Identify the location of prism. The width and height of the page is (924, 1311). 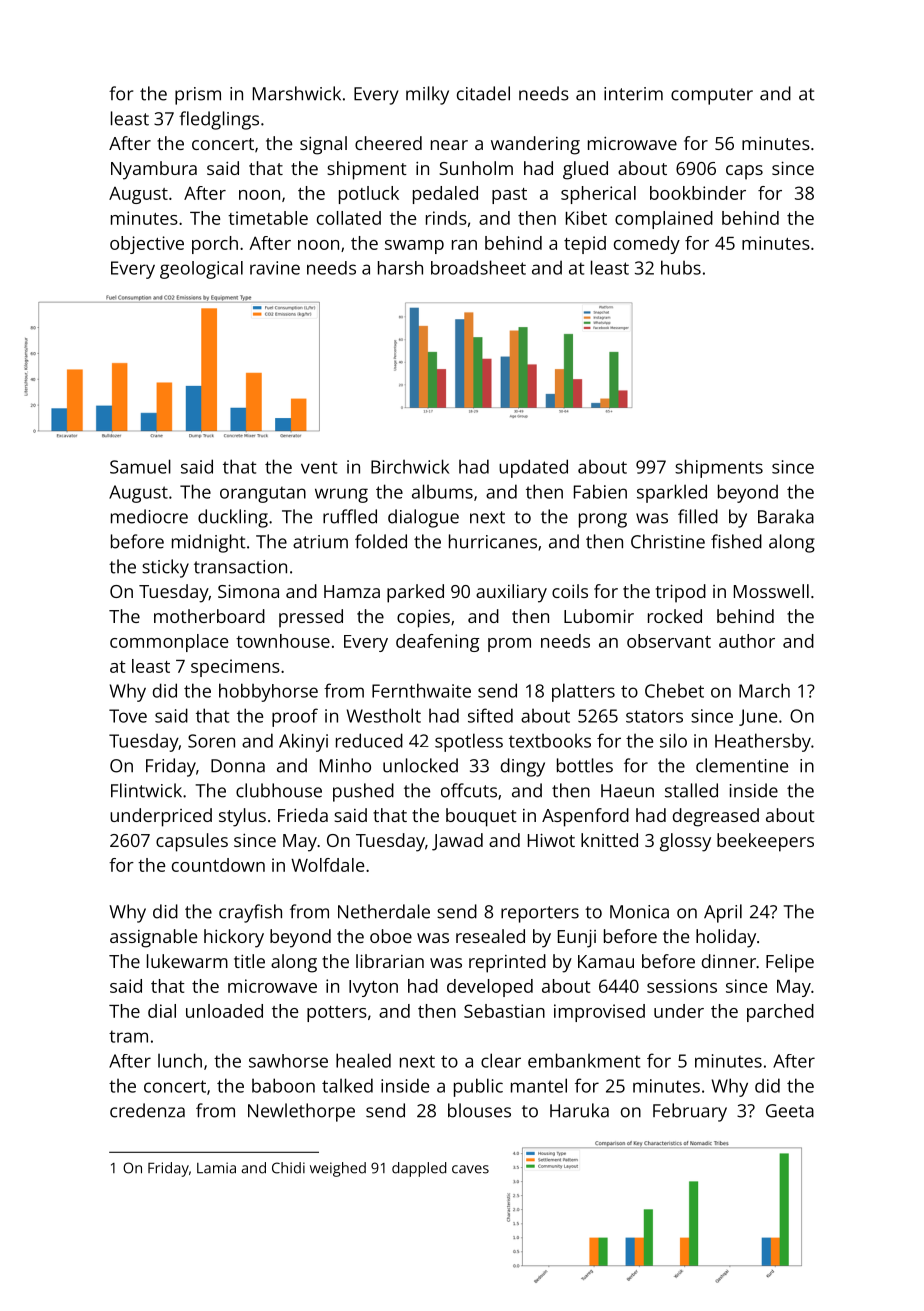
(198, 96).
